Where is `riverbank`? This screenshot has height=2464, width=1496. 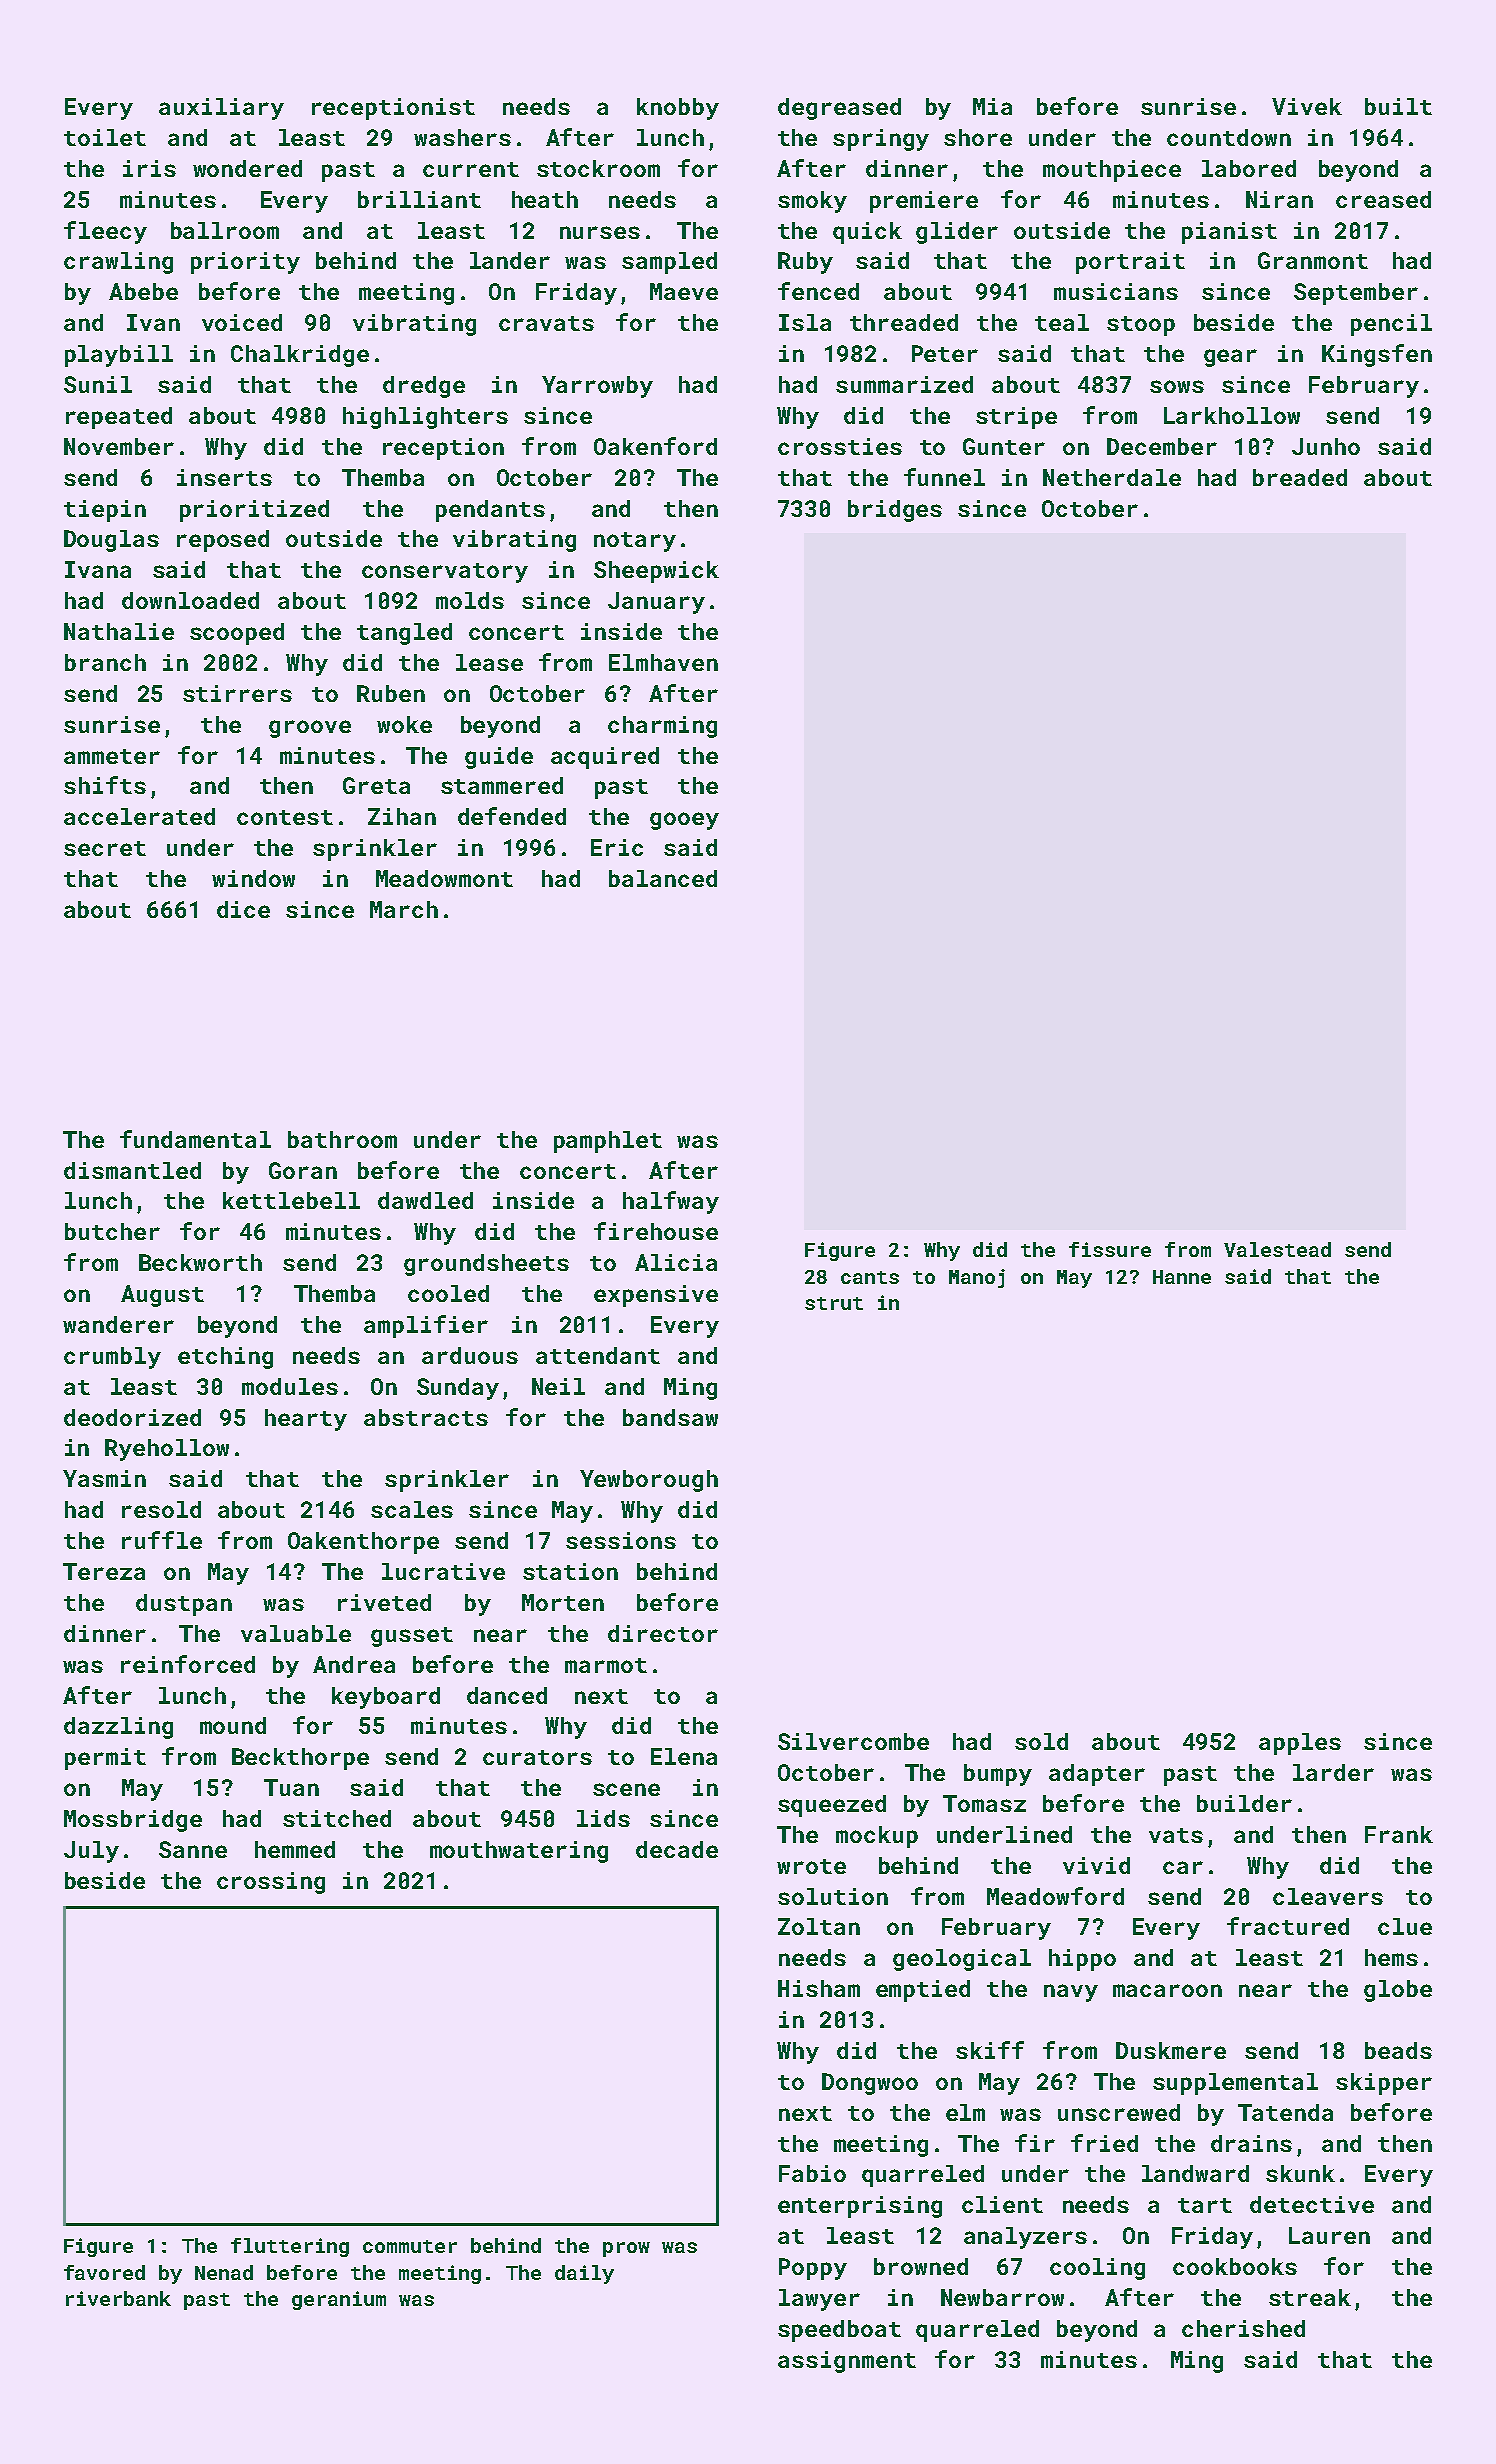 riverbank is located at coordinates (118, 2298).
